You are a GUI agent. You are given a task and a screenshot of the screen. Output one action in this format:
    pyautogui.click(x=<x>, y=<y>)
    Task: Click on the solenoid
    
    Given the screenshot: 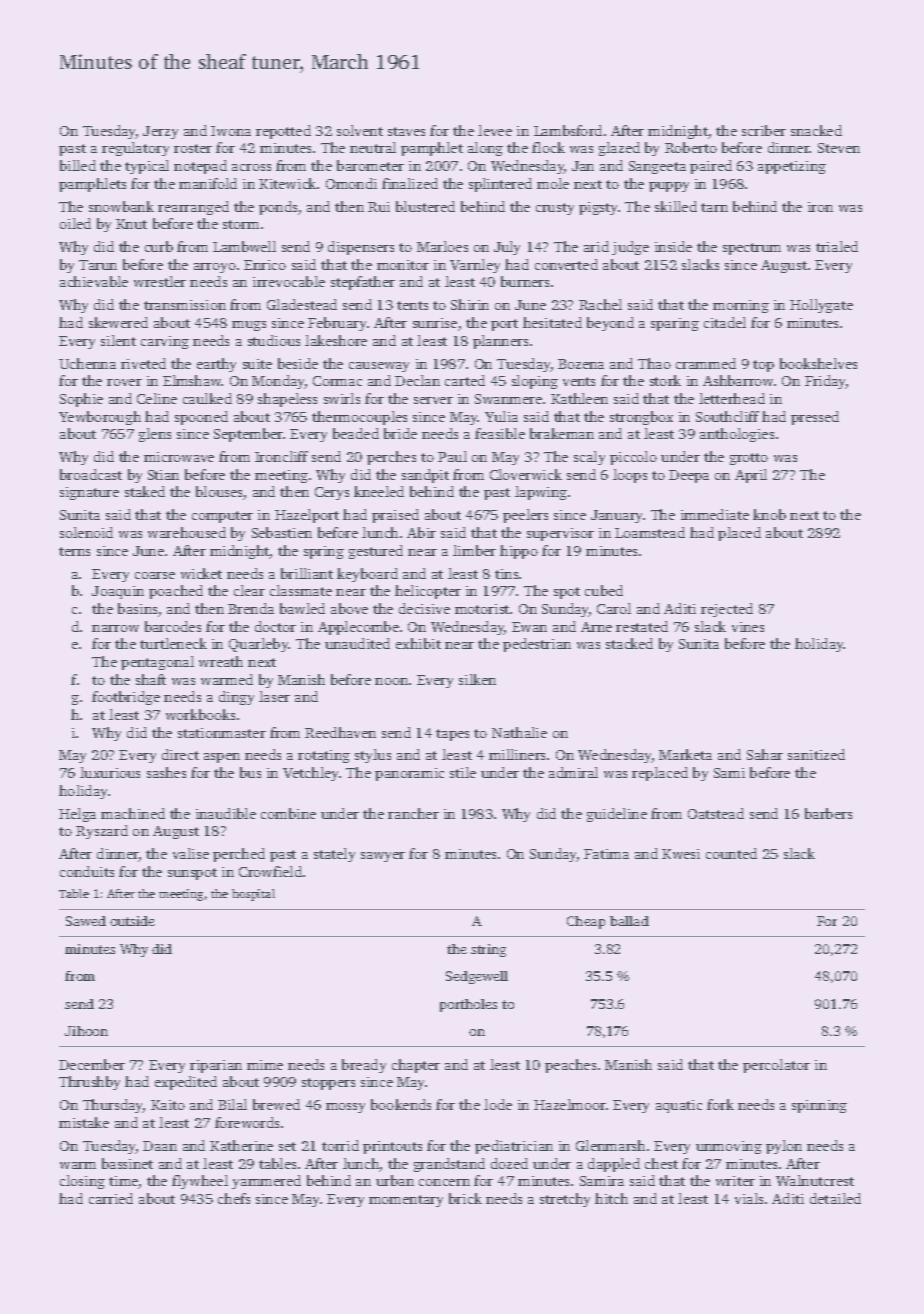 What is the action you would take?
    pyautogui.click(x=86, y=532)
